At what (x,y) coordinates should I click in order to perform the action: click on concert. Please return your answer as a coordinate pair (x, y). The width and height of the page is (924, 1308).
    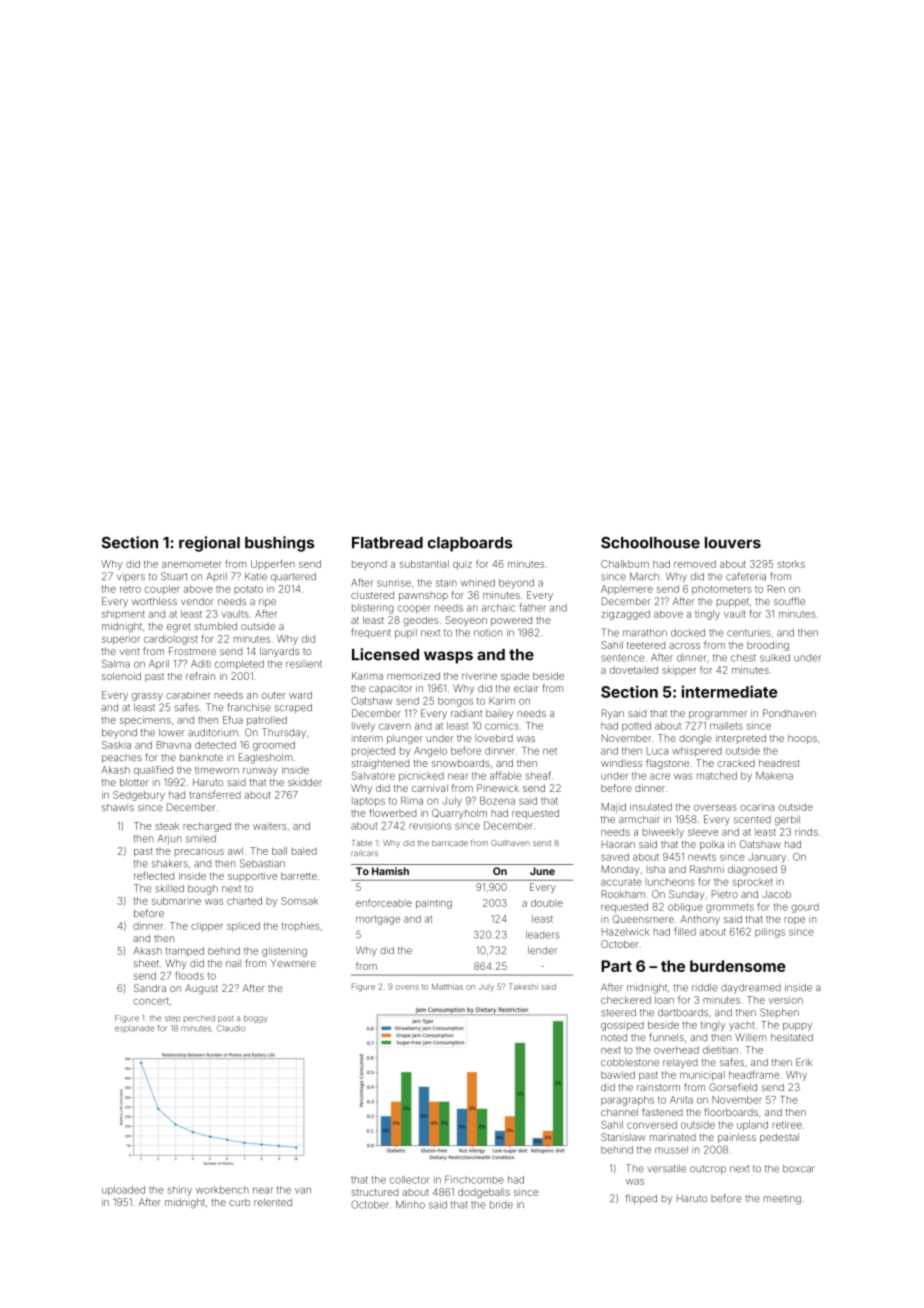
    Looking at the image, I should click on (151, 1001).
